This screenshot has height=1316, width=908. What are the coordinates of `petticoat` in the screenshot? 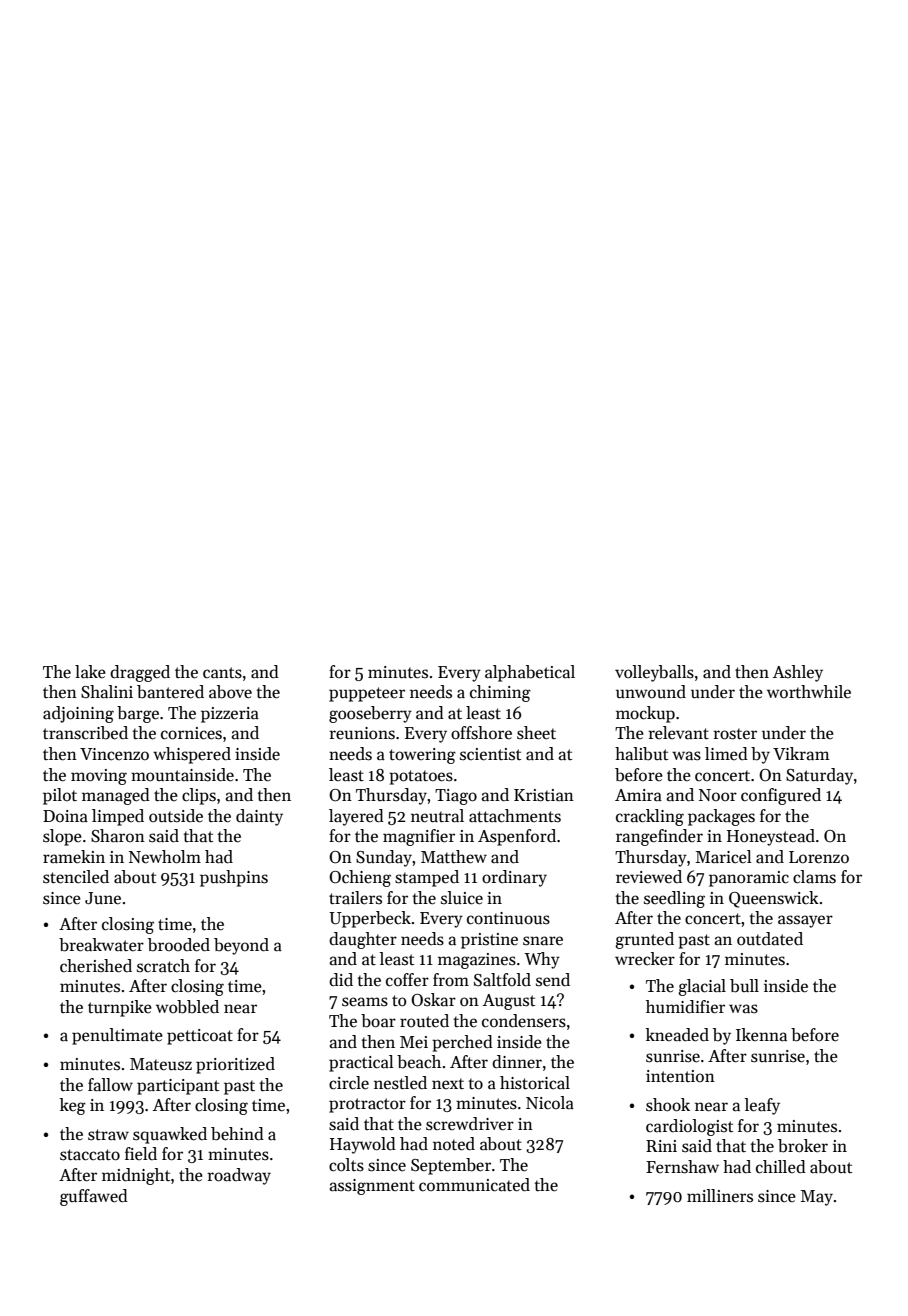 It's located at (200, 1037).
